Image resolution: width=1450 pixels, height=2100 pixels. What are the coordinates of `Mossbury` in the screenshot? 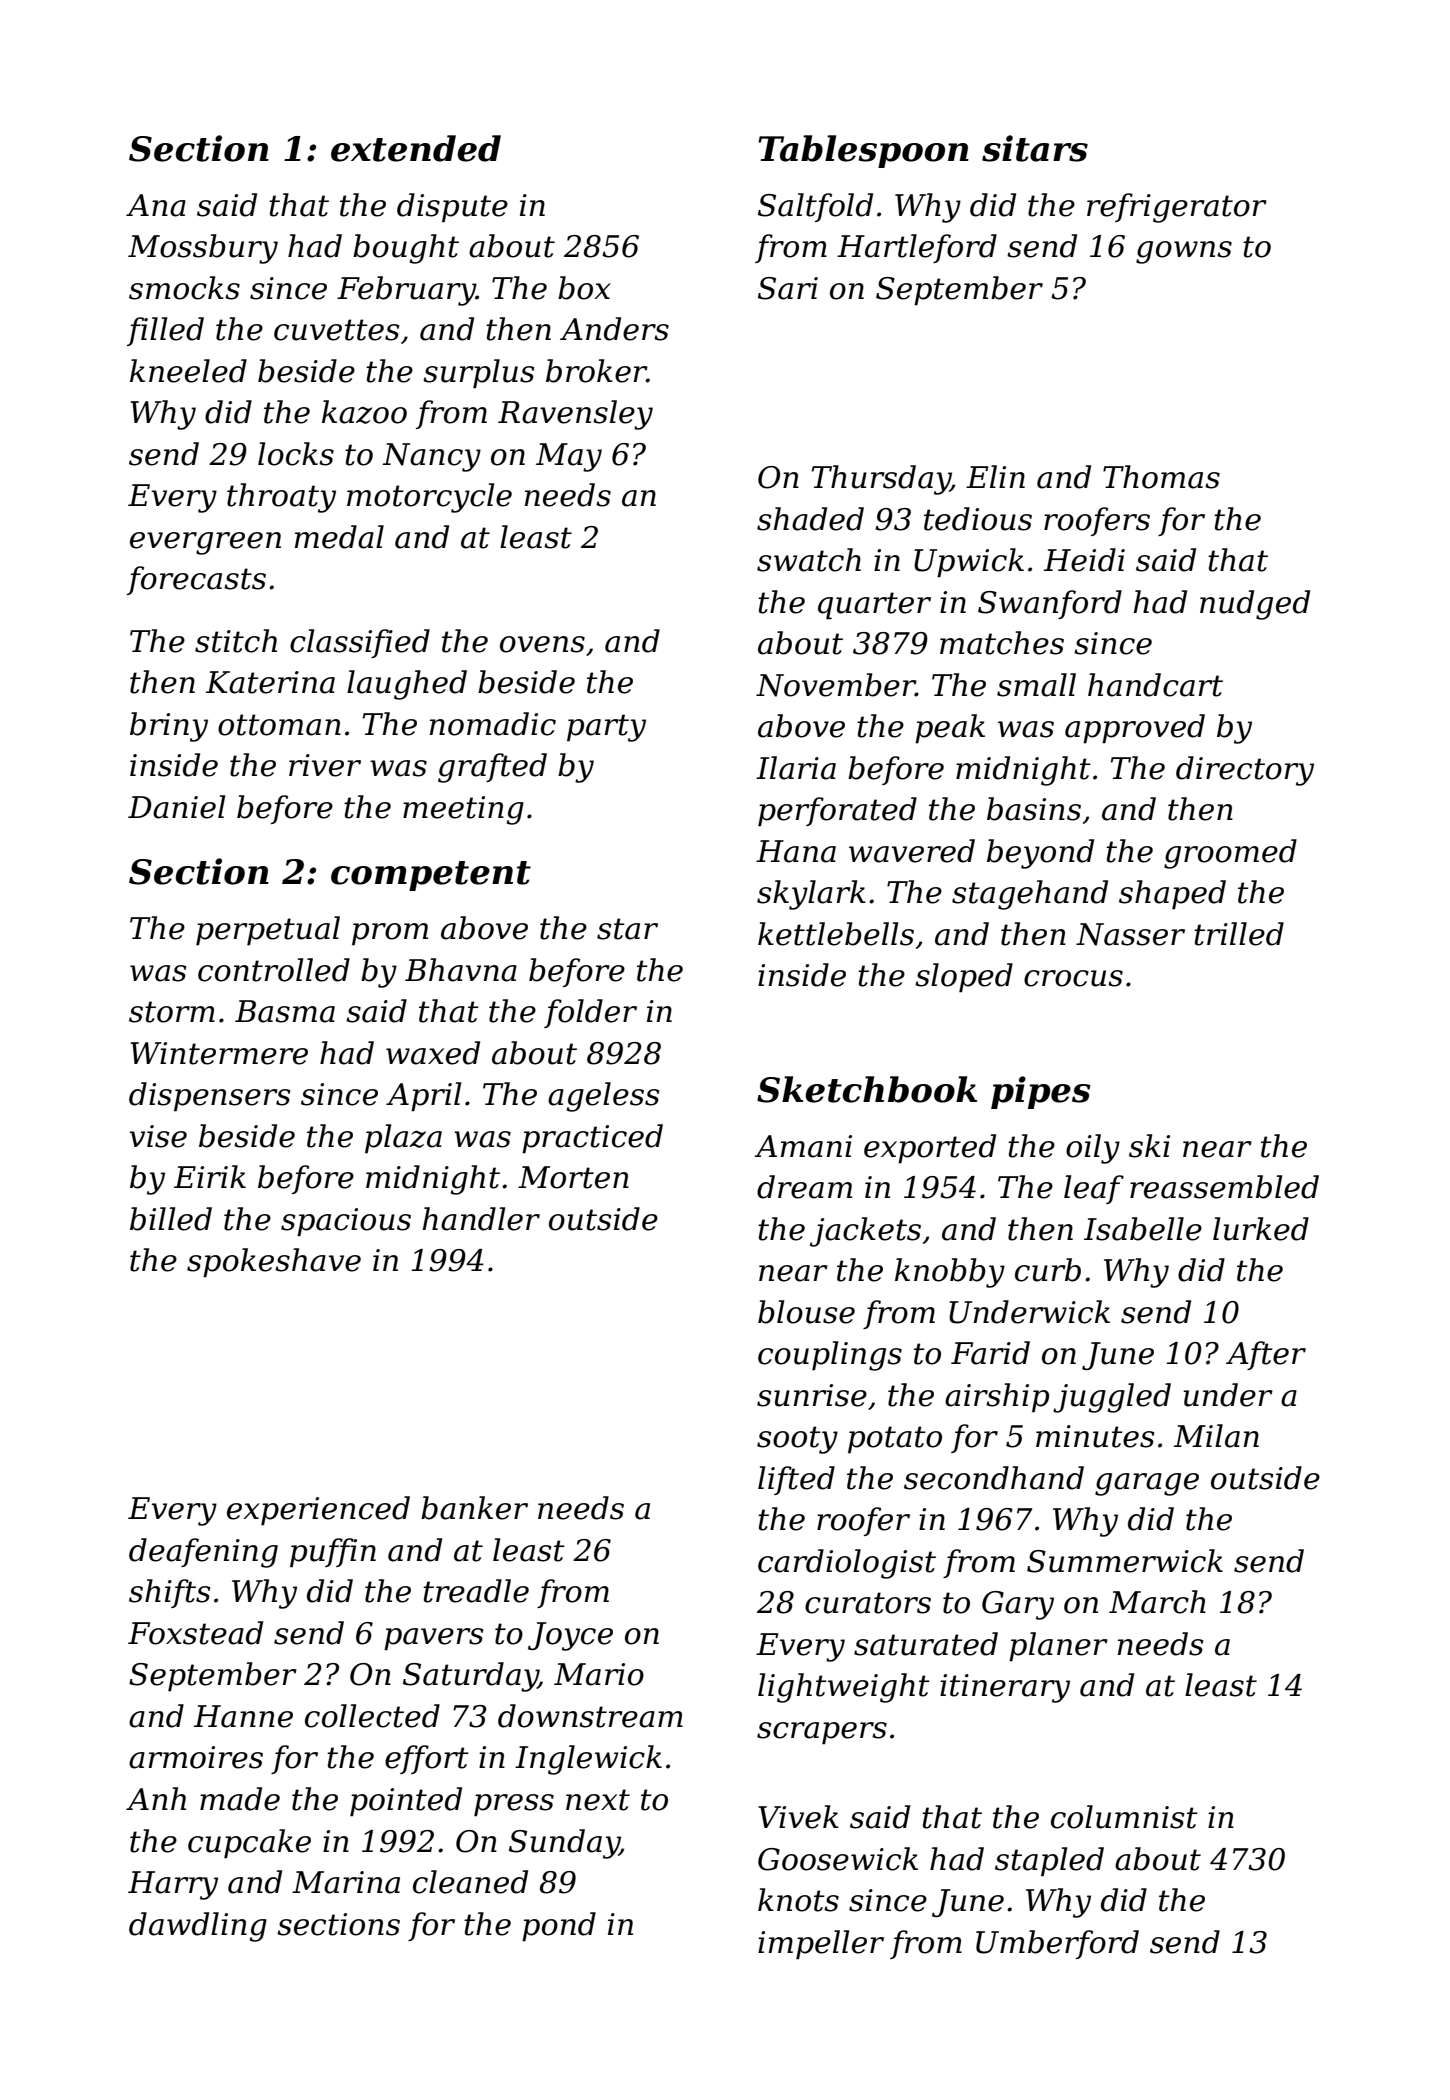 It's located at (203, 249).
